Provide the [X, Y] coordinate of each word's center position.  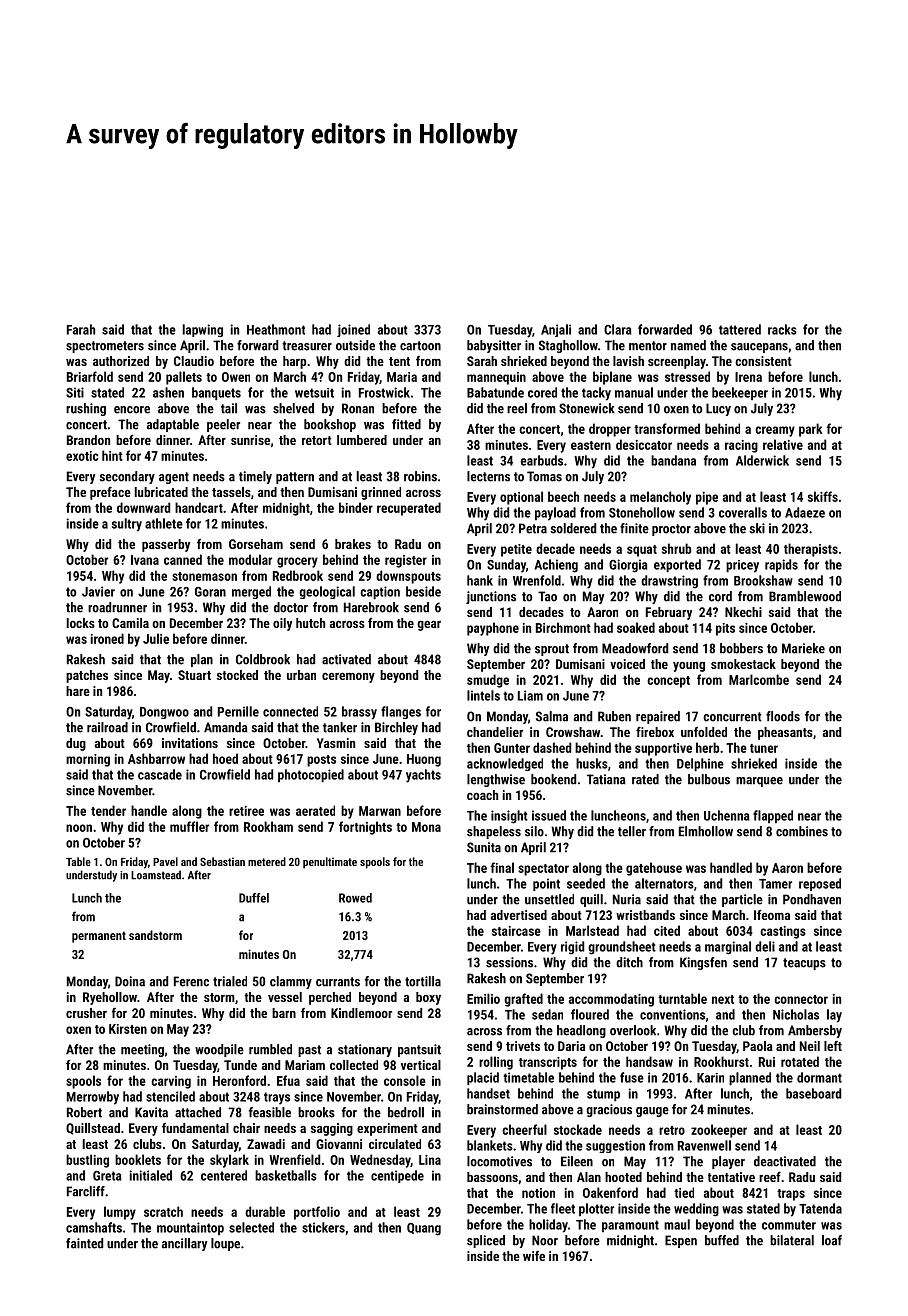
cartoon [420, 346]
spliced [486, 1241]
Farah [81, 329]
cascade [160, 774]
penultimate [330, 863]
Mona [426, 827]
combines [802, 831]
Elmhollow [706, 831]
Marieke [803, 648]
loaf [832, 1240]
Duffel [254, 898]
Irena [748, 377]
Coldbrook [263, 659]
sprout [552, 650]
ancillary [184, 1244]
